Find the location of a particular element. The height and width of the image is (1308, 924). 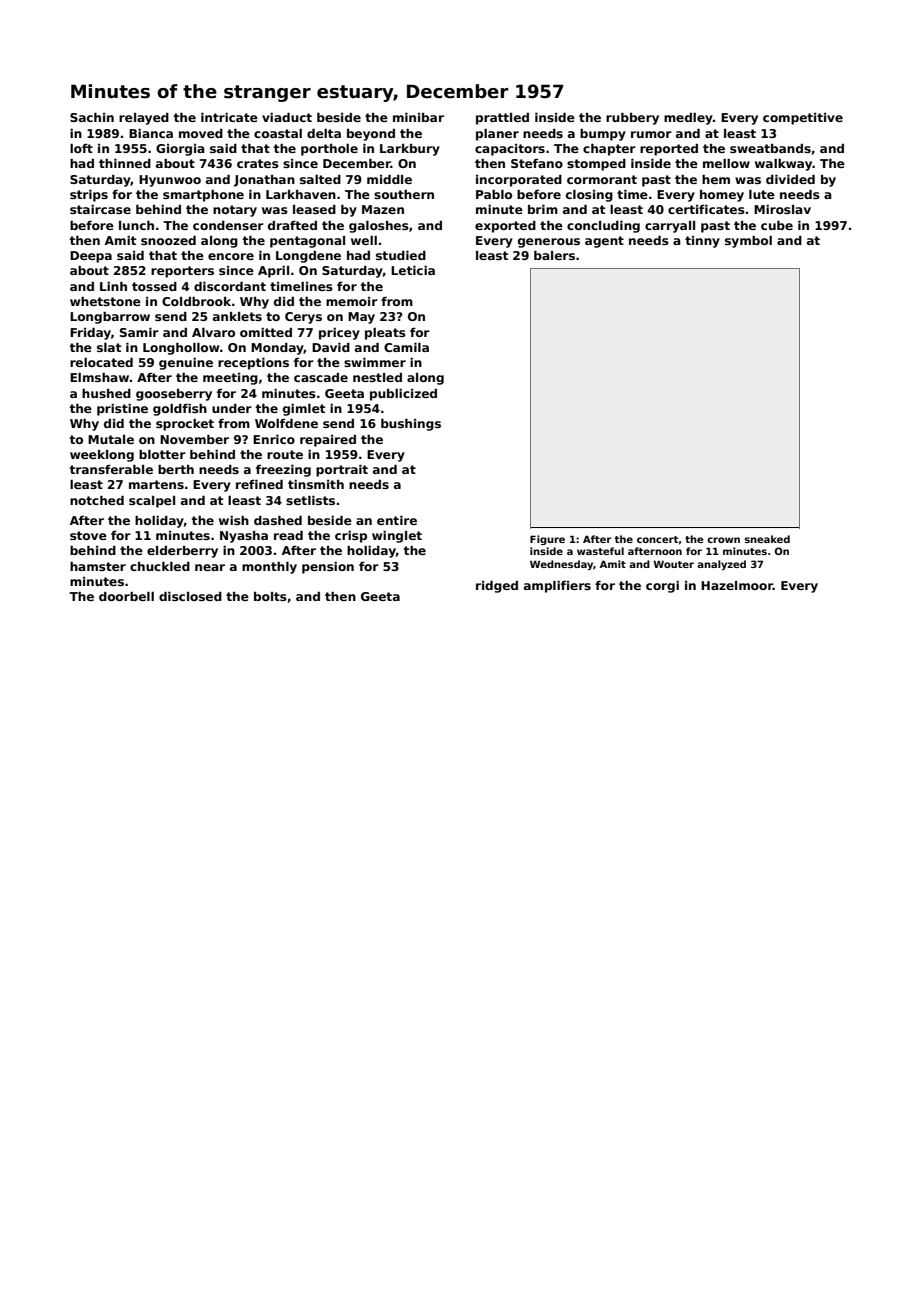

near is located at coordinates (210, 567).
